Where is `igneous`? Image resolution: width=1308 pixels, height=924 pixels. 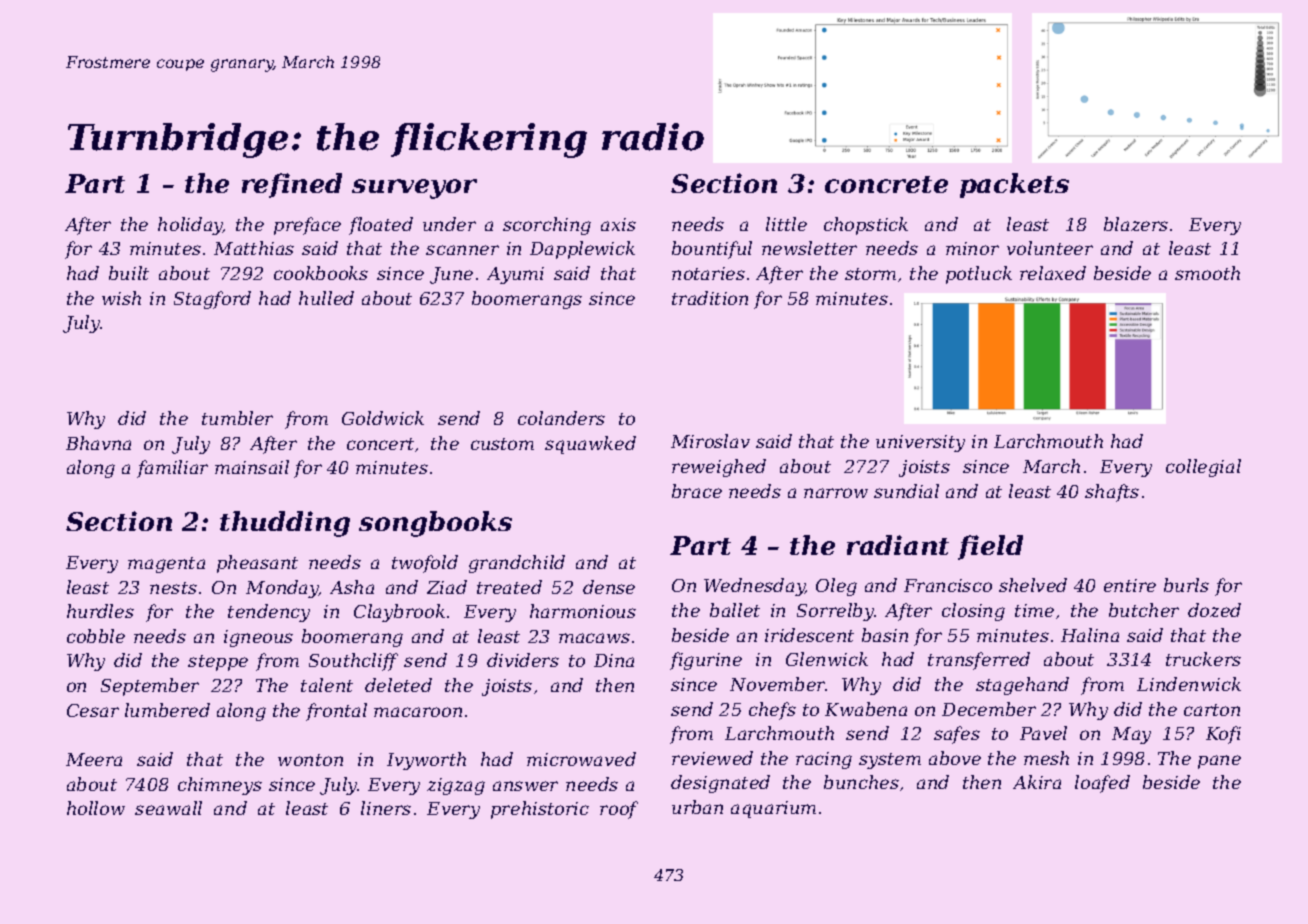 igneous is located at coordinates (258, 638).
